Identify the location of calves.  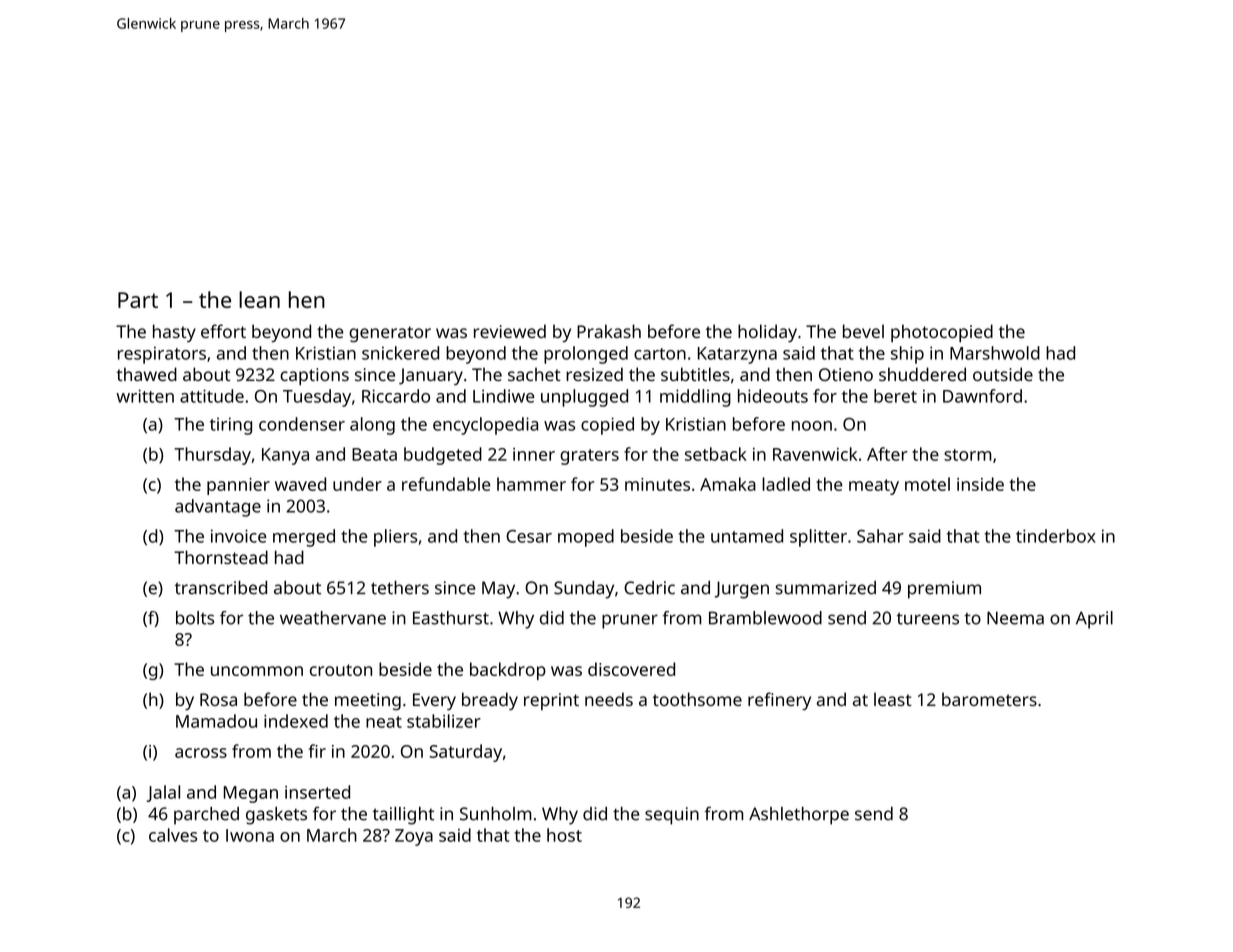
(173, 835).
